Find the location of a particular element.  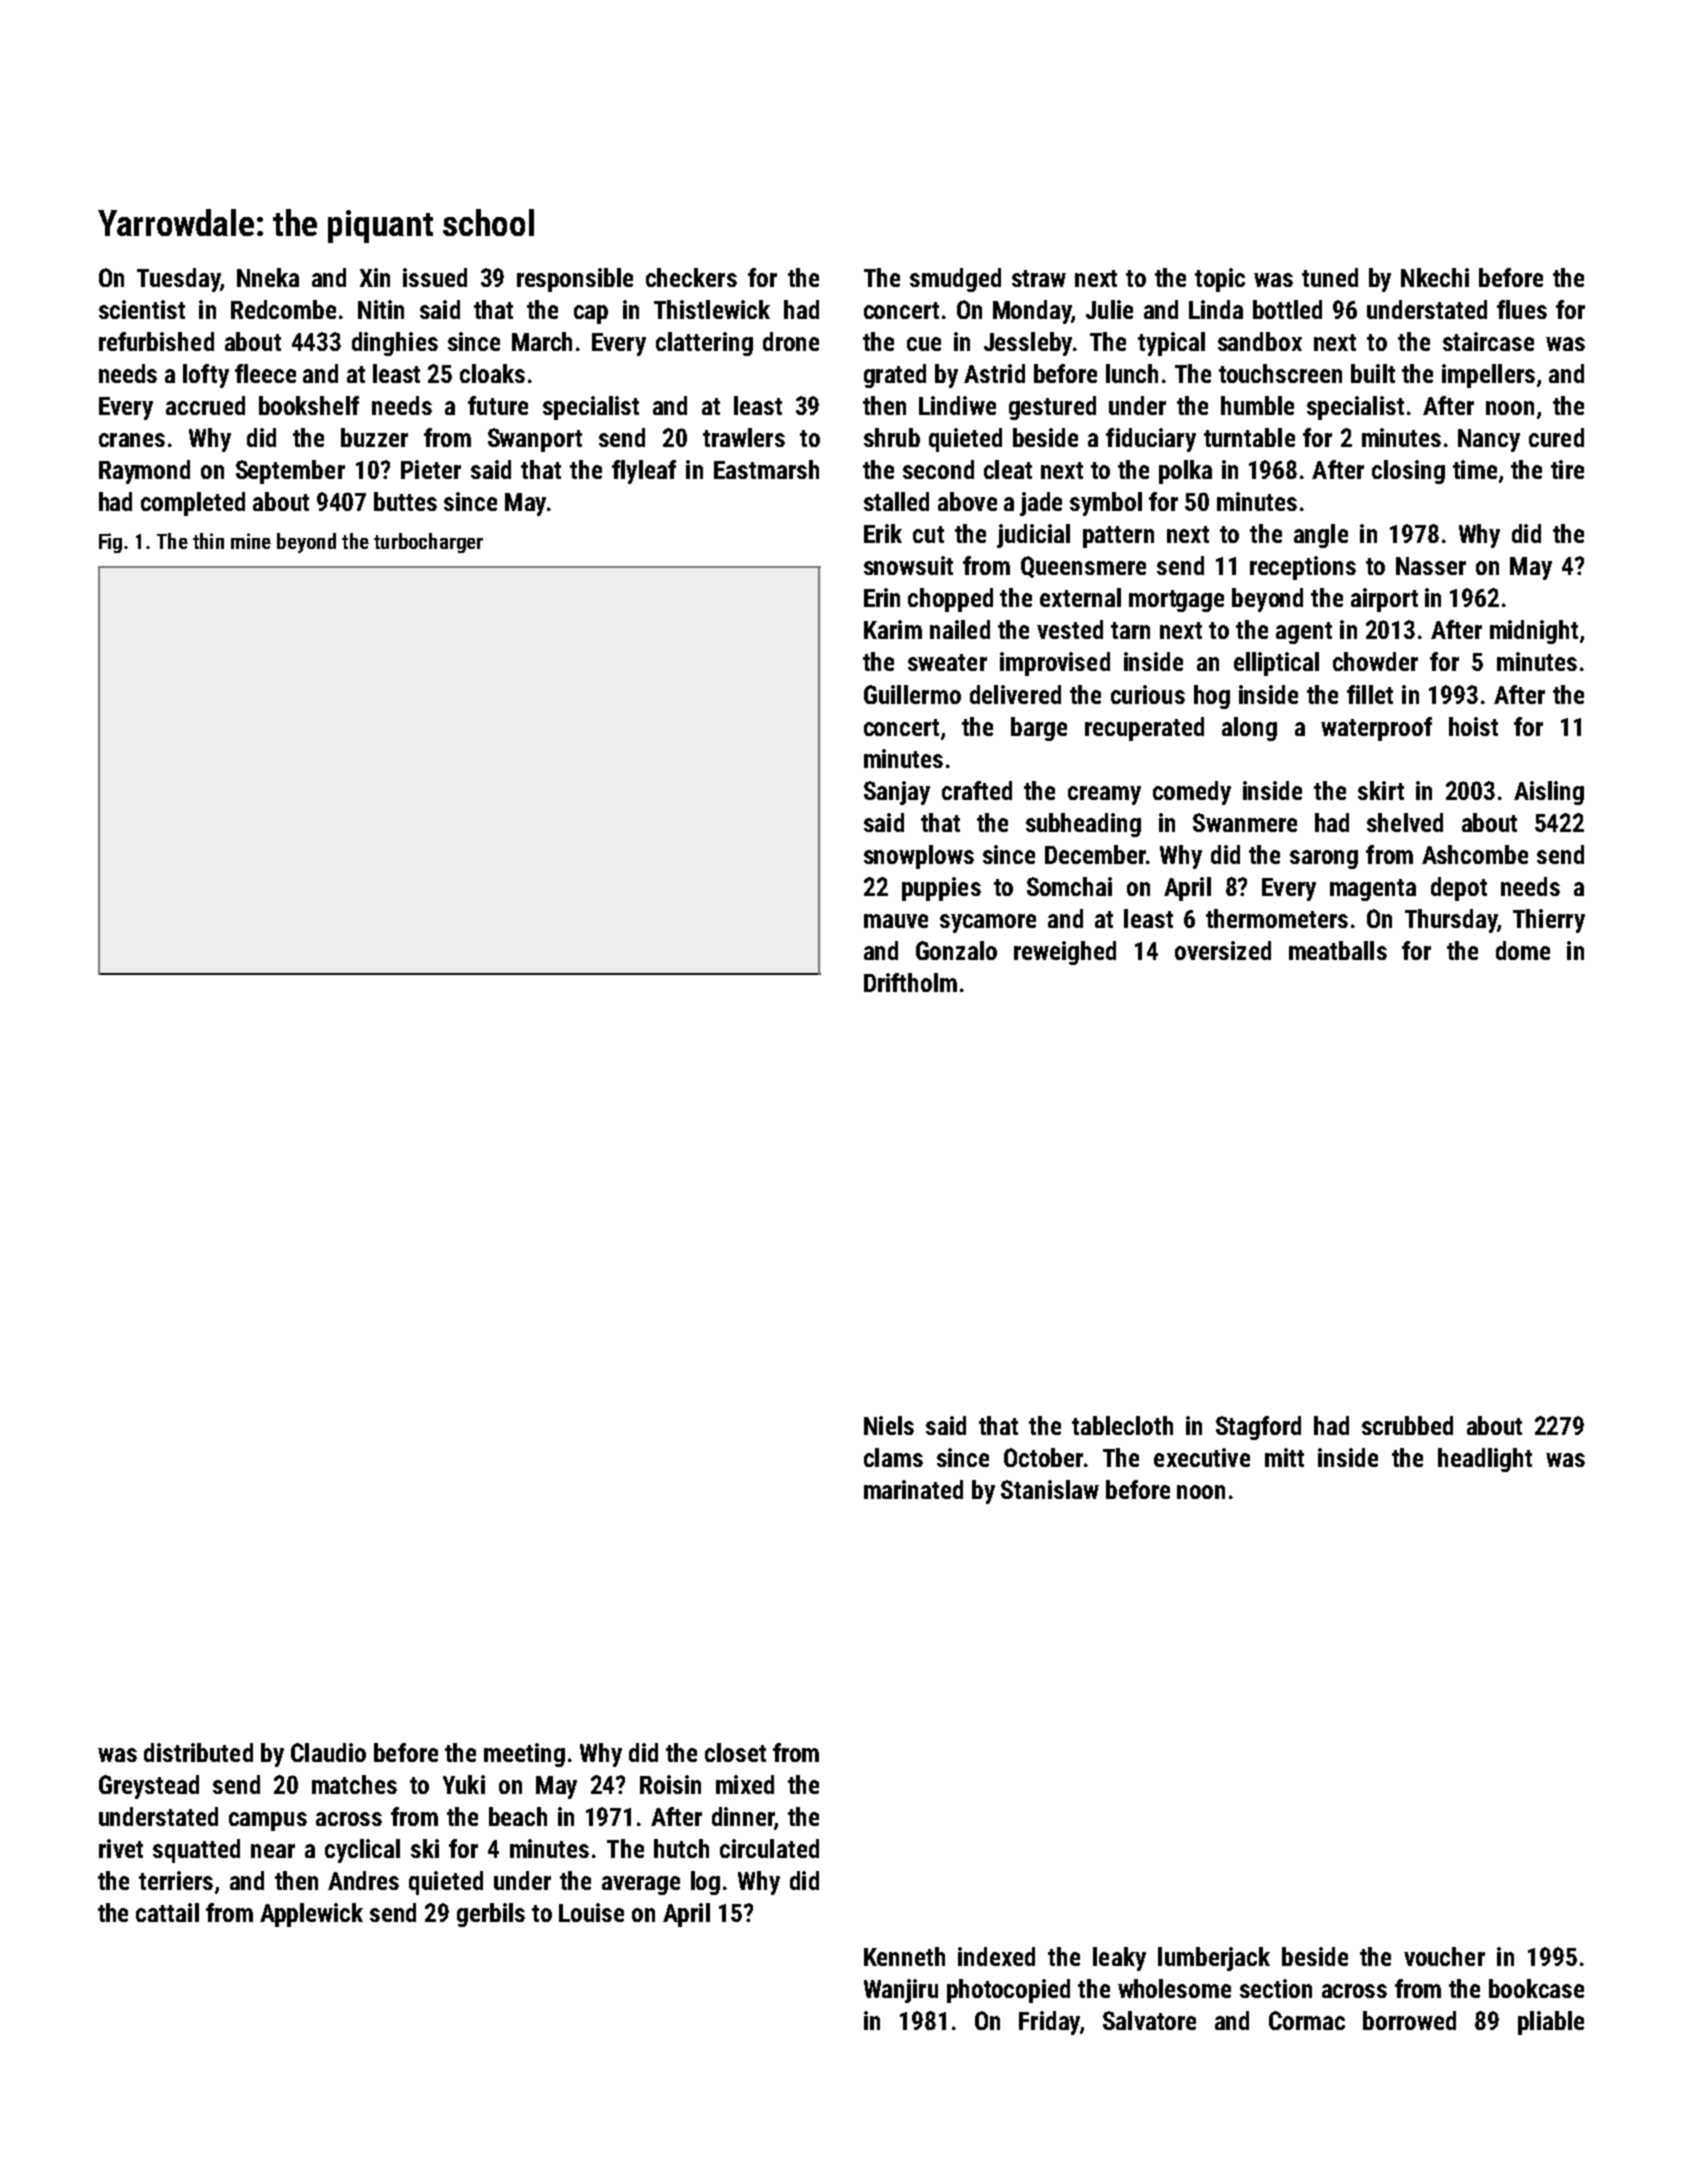

Driftholm is located at coordinates (910, 982).
